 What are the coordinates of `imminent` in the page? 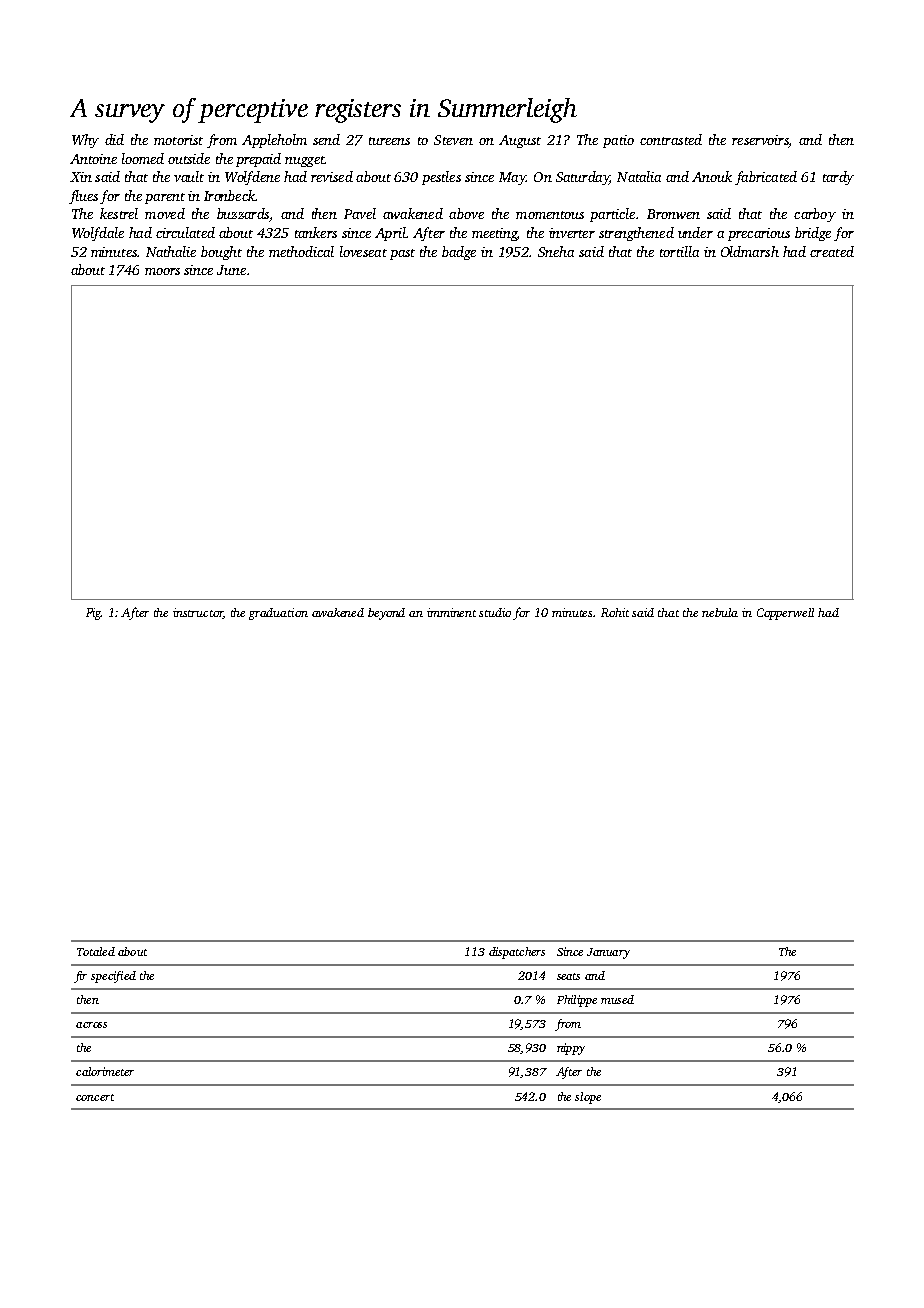 It's located at (451, 612).
